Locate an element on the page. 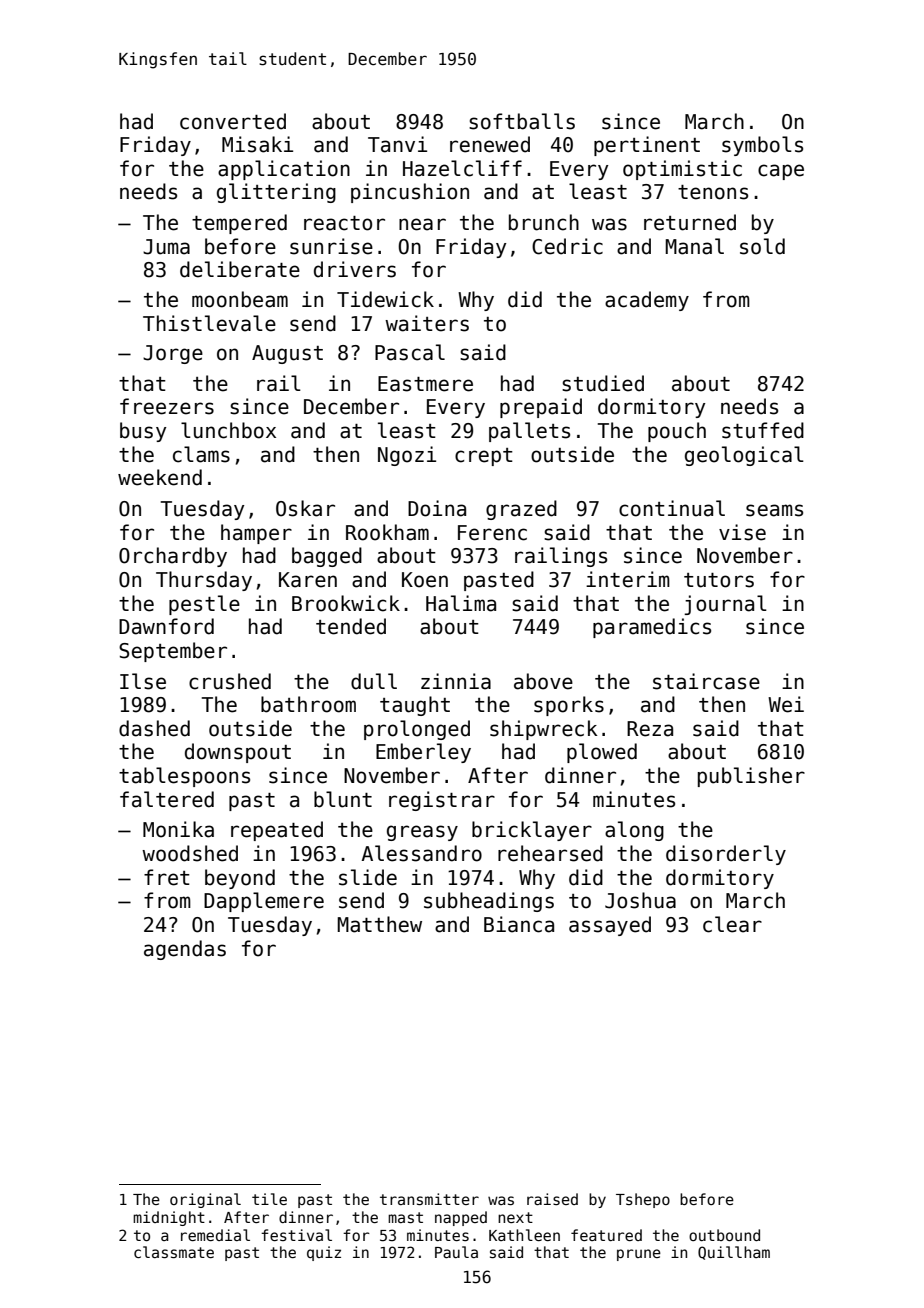 The width and height of the document is (924, 1308). softballs is located at coordinates (522, 121).
